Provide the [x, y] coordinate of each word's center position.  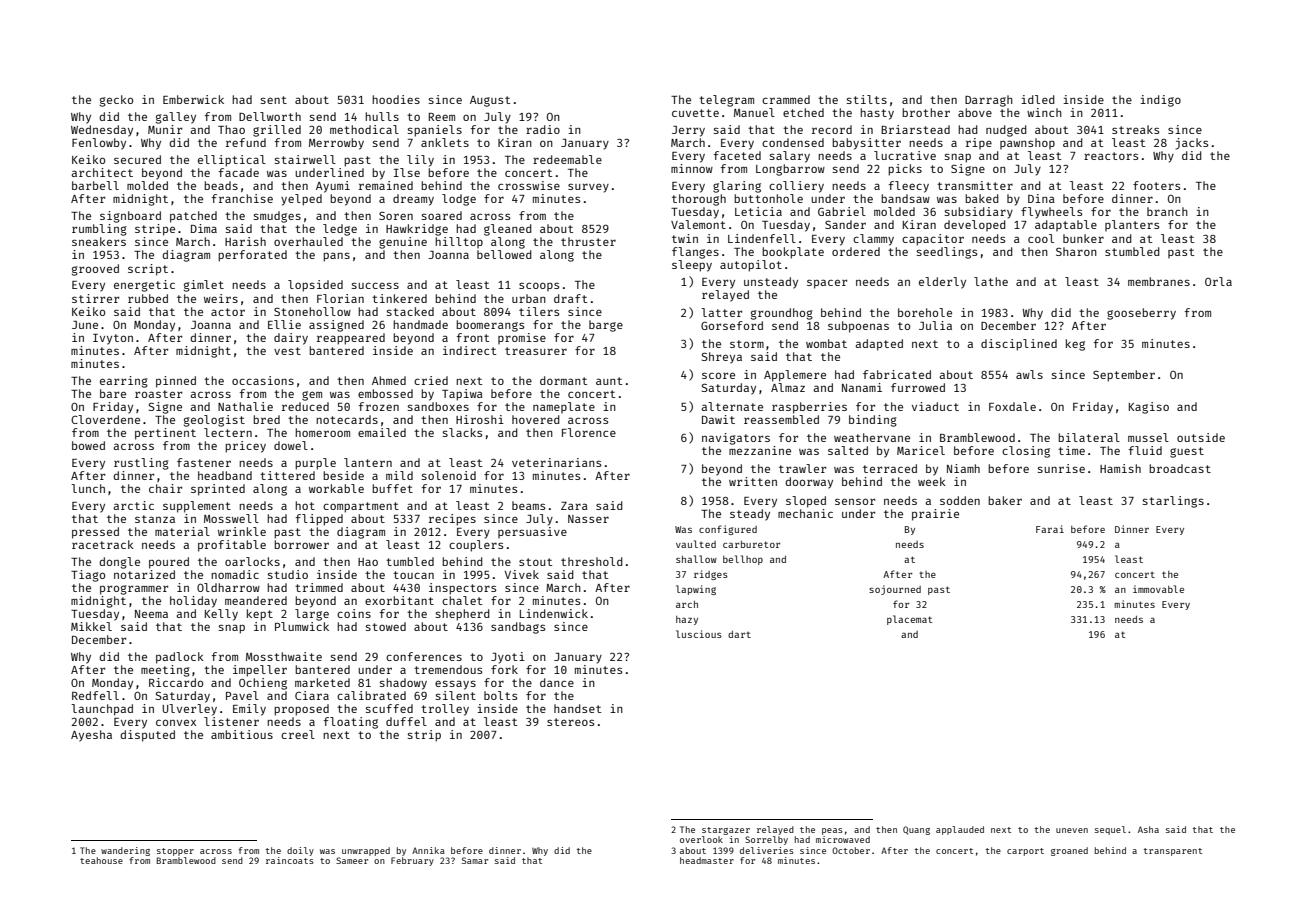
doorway [809, 483]
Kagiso [1149, 408]
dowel [291, 445]
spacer [827, 284]
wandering [125, 851]
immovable [1158, 589]
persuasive [532, 532]
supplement [197, 507]
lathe [991, 281]
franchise [242, 198]
